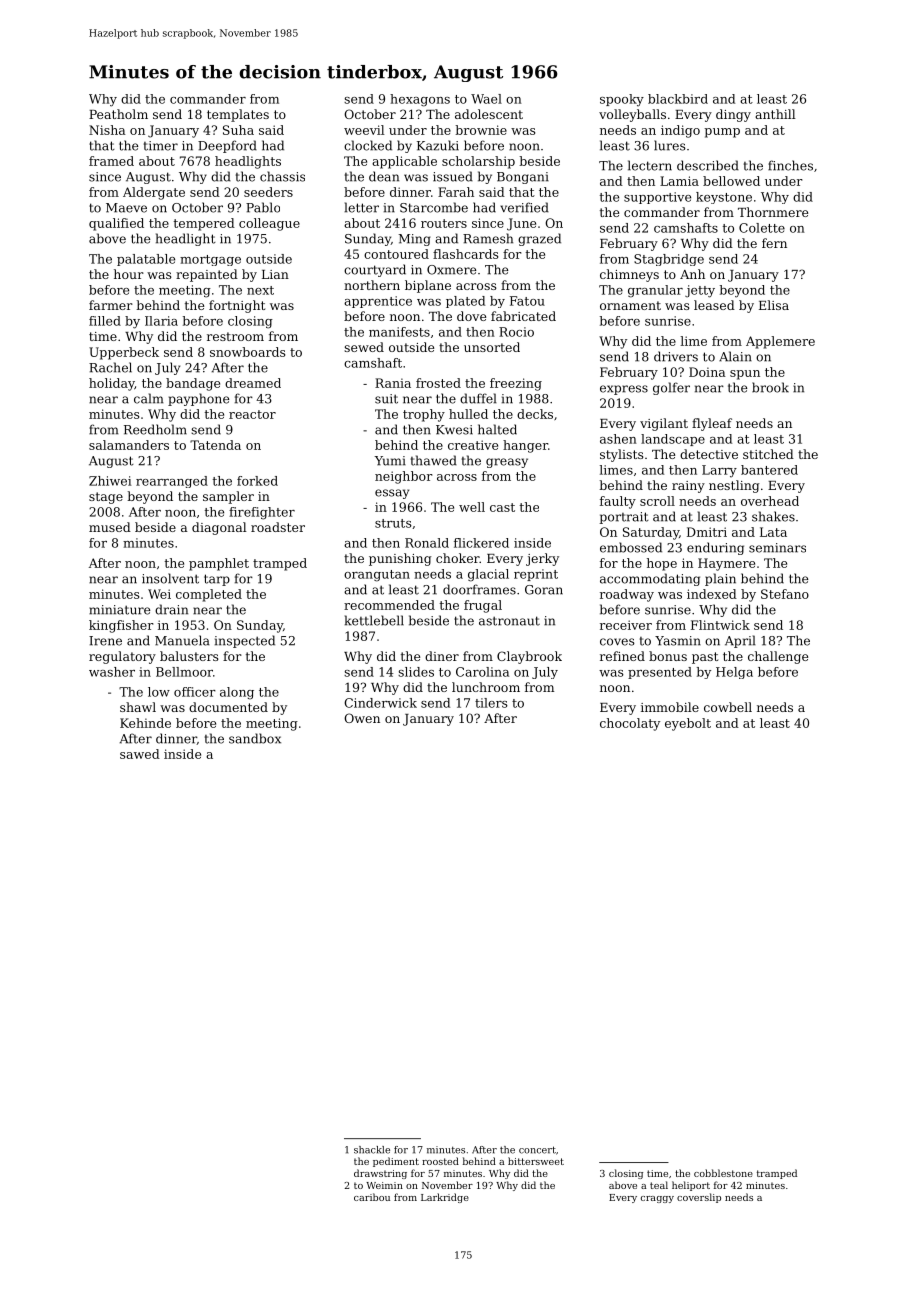 This image has height=1316, width=908. What do you see at coordinates (699, 1198) in the image?
I see `coverslip` at bounding box center [699, 1198].
